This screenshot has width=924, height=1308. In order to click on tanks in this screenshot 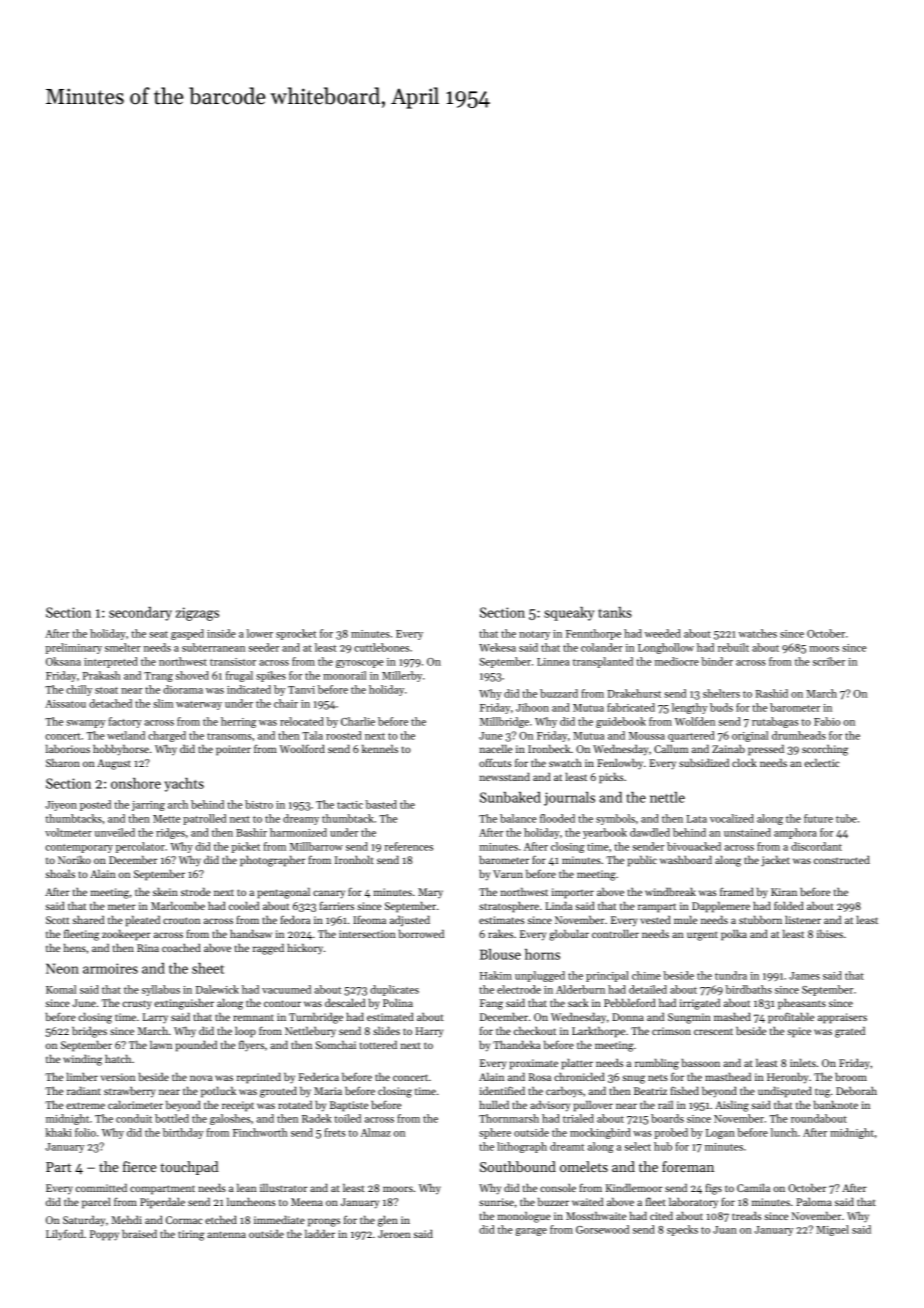, I will do `click(615, 612)`.
